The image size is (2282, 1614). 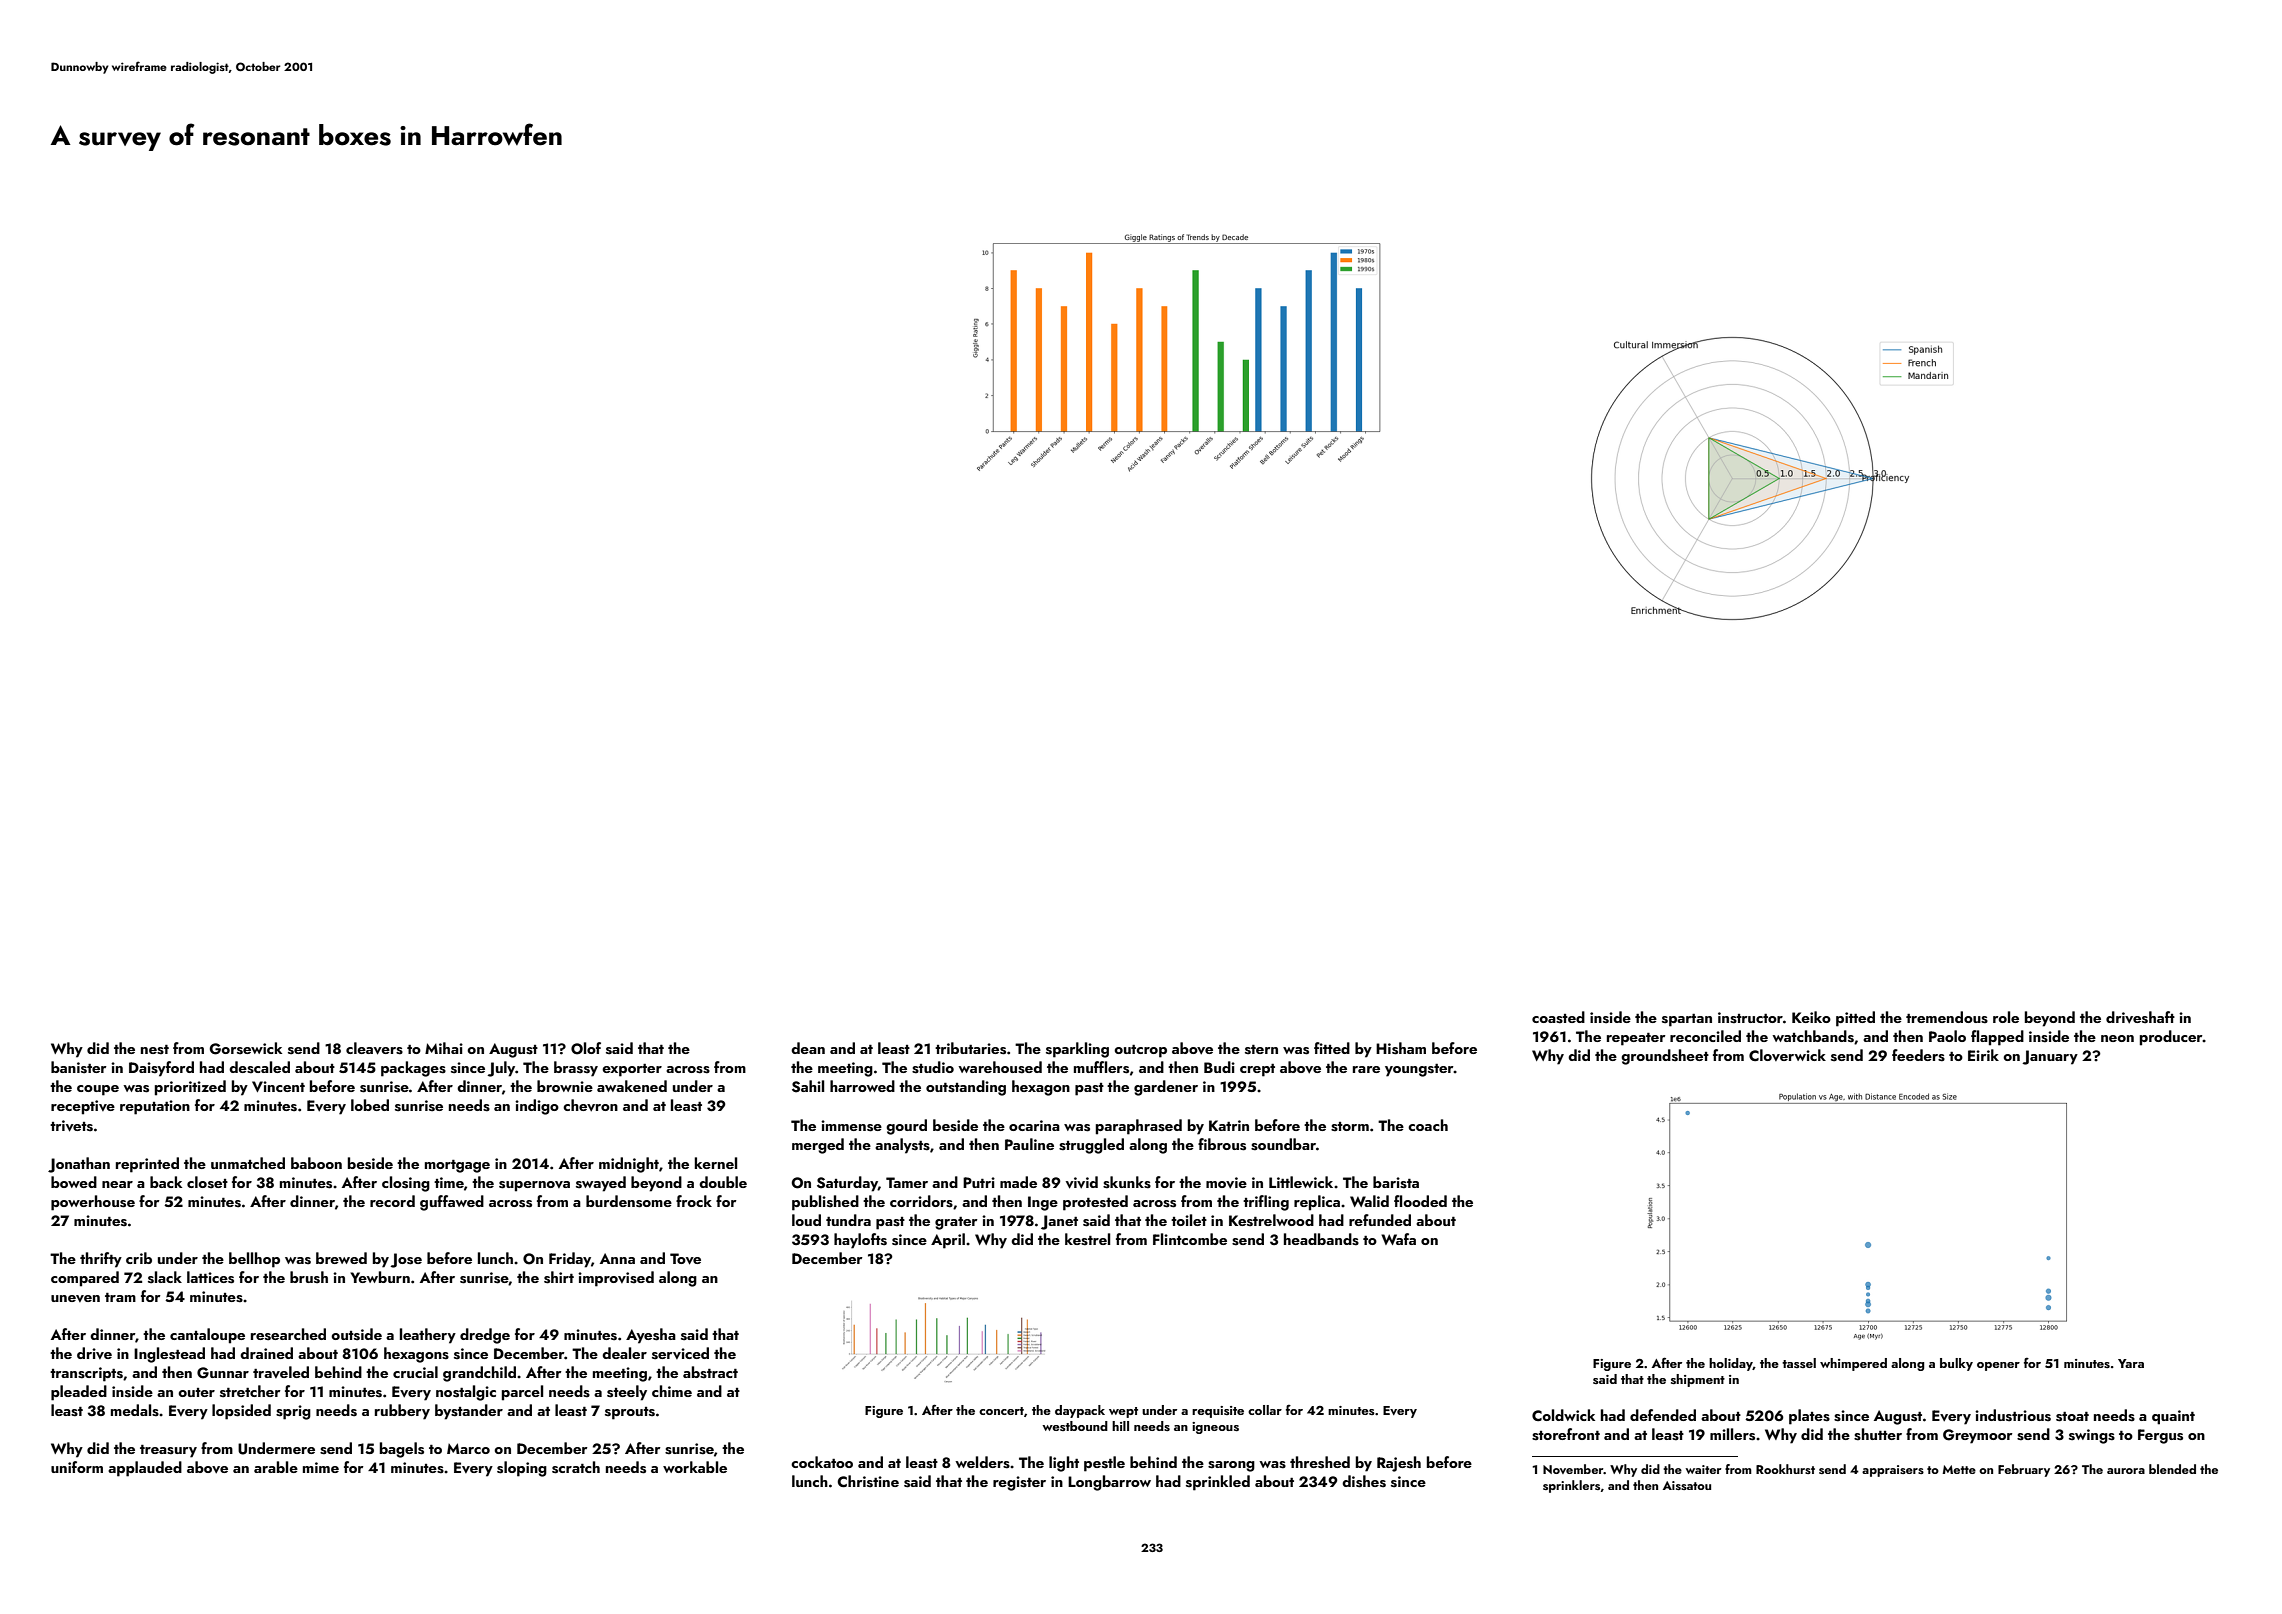 What do you see at coordinates (444, 1048) in the screenshot?
I see `Mihai` at bounding box center [444, 1048].
